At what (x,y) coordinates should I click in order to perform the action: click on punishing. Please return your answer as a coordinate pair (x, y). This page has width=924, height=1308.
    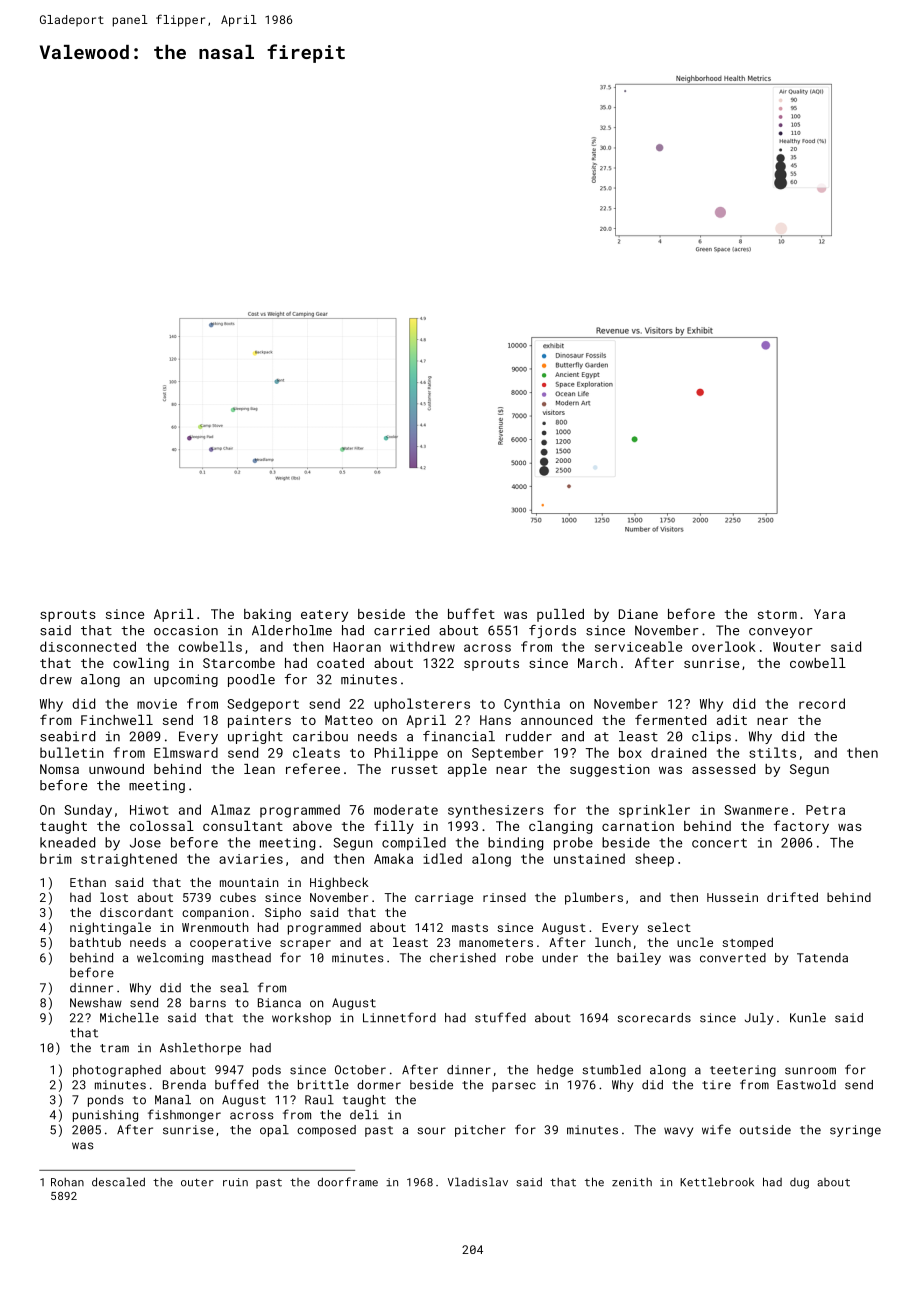
    Looking at the image, I should click on (105, 1116).
